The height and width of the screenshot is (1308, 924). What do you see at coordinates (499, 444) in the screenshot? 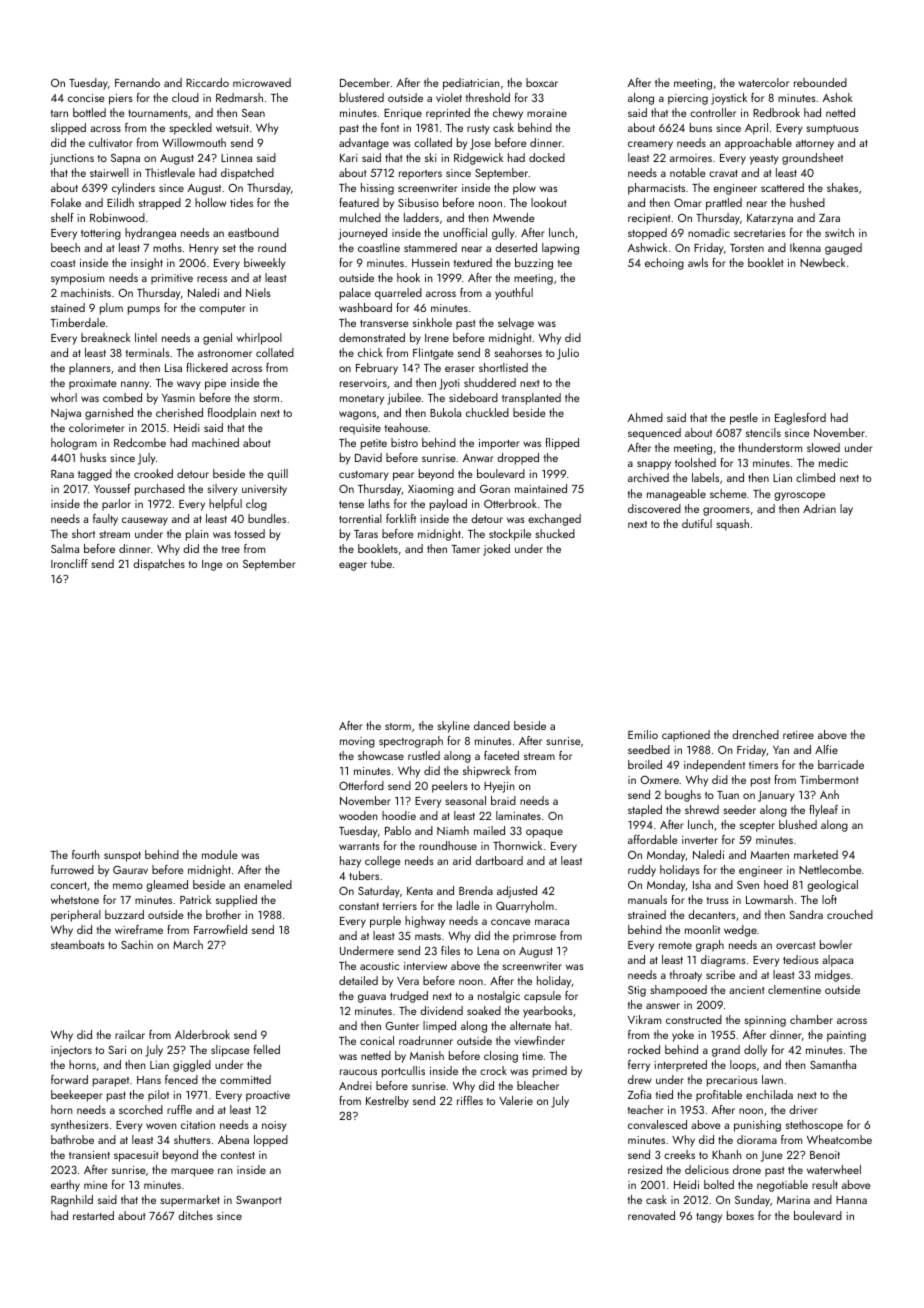
I see `importer` at bounding box center [499, 444].
